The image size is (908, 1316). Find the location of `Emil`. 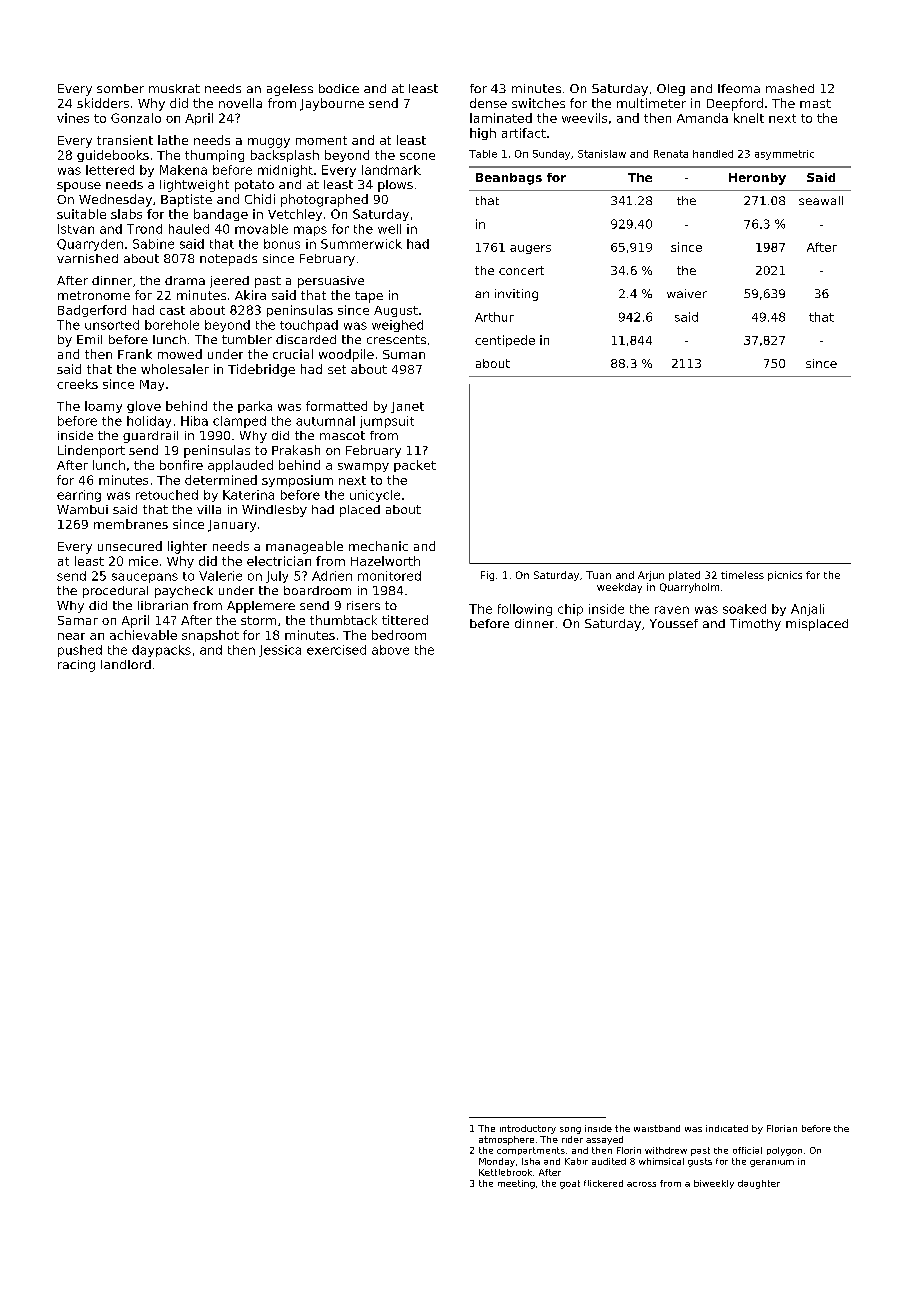

Emil is located at coordinates (89, 339).
